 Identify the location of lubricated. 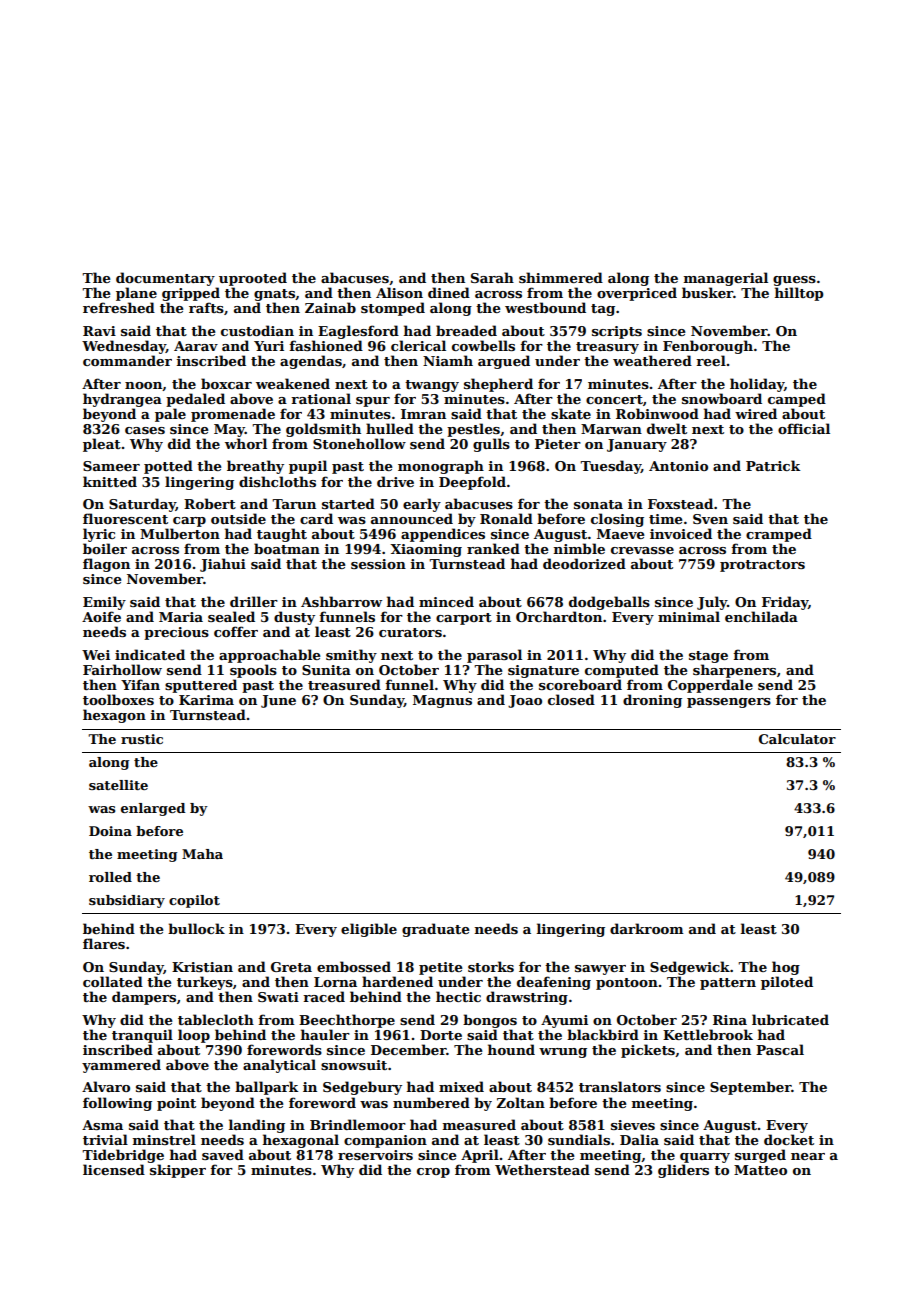
(790, 1019).
